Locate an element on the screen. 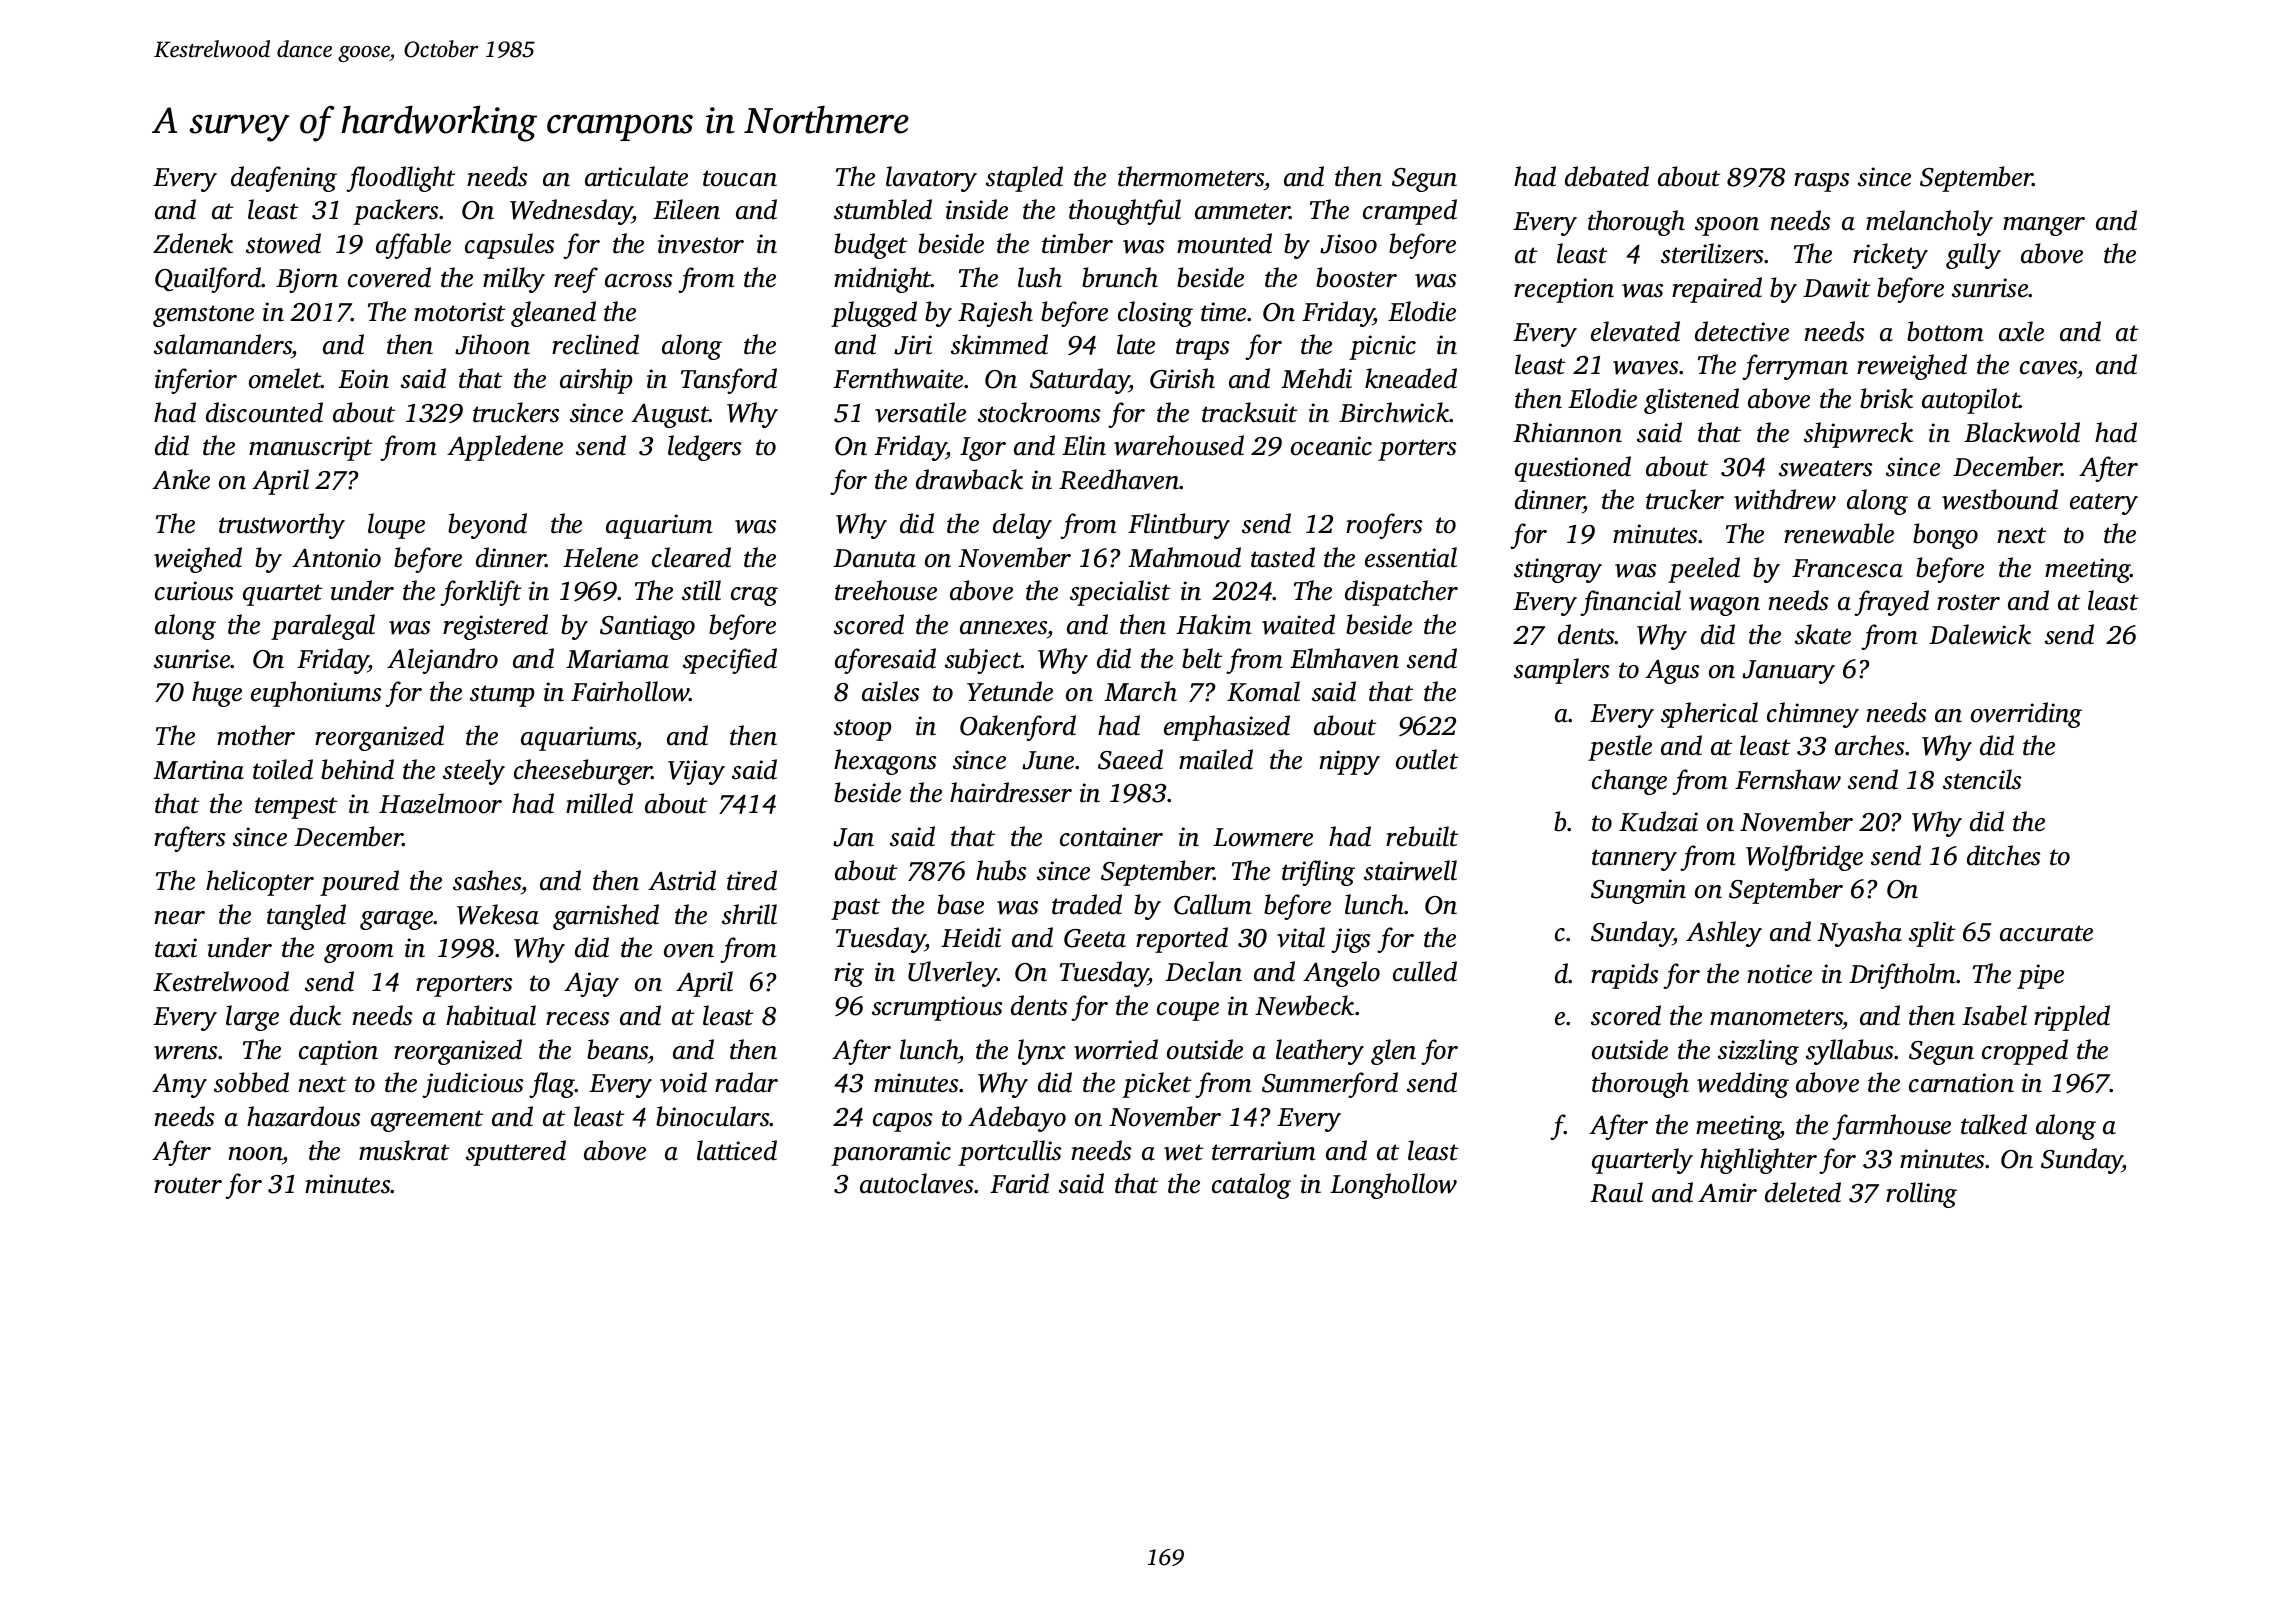 This screenshot has width=2292, height=1620. debated is located at coordinates (1607, 176).
